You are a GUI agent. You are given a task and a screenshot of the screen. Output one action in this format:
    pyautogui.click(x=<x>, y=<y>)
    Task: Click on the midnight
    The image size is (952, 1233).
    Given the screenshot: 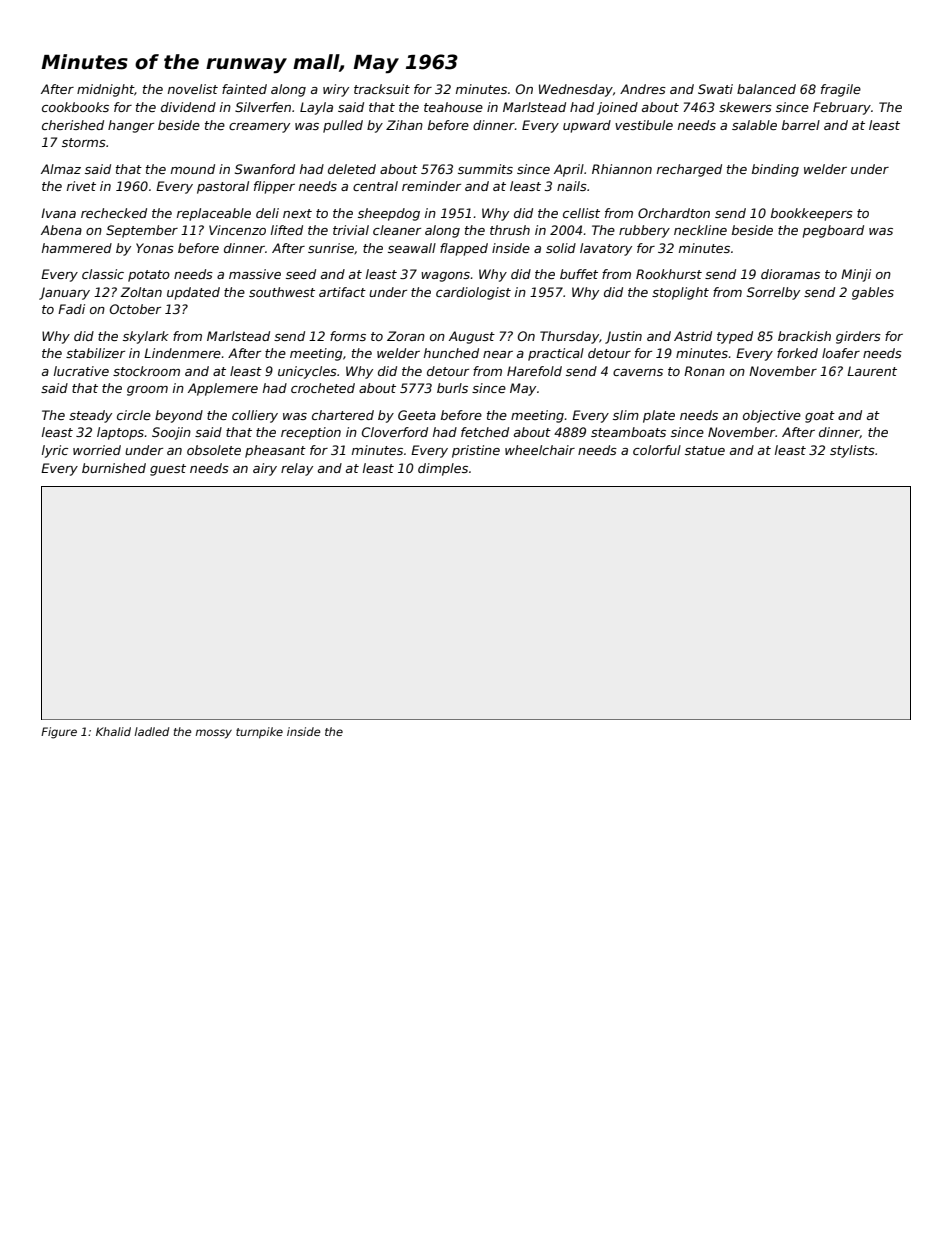 What is the action you would take?
    pyautogui.click(x=105, y=90)
